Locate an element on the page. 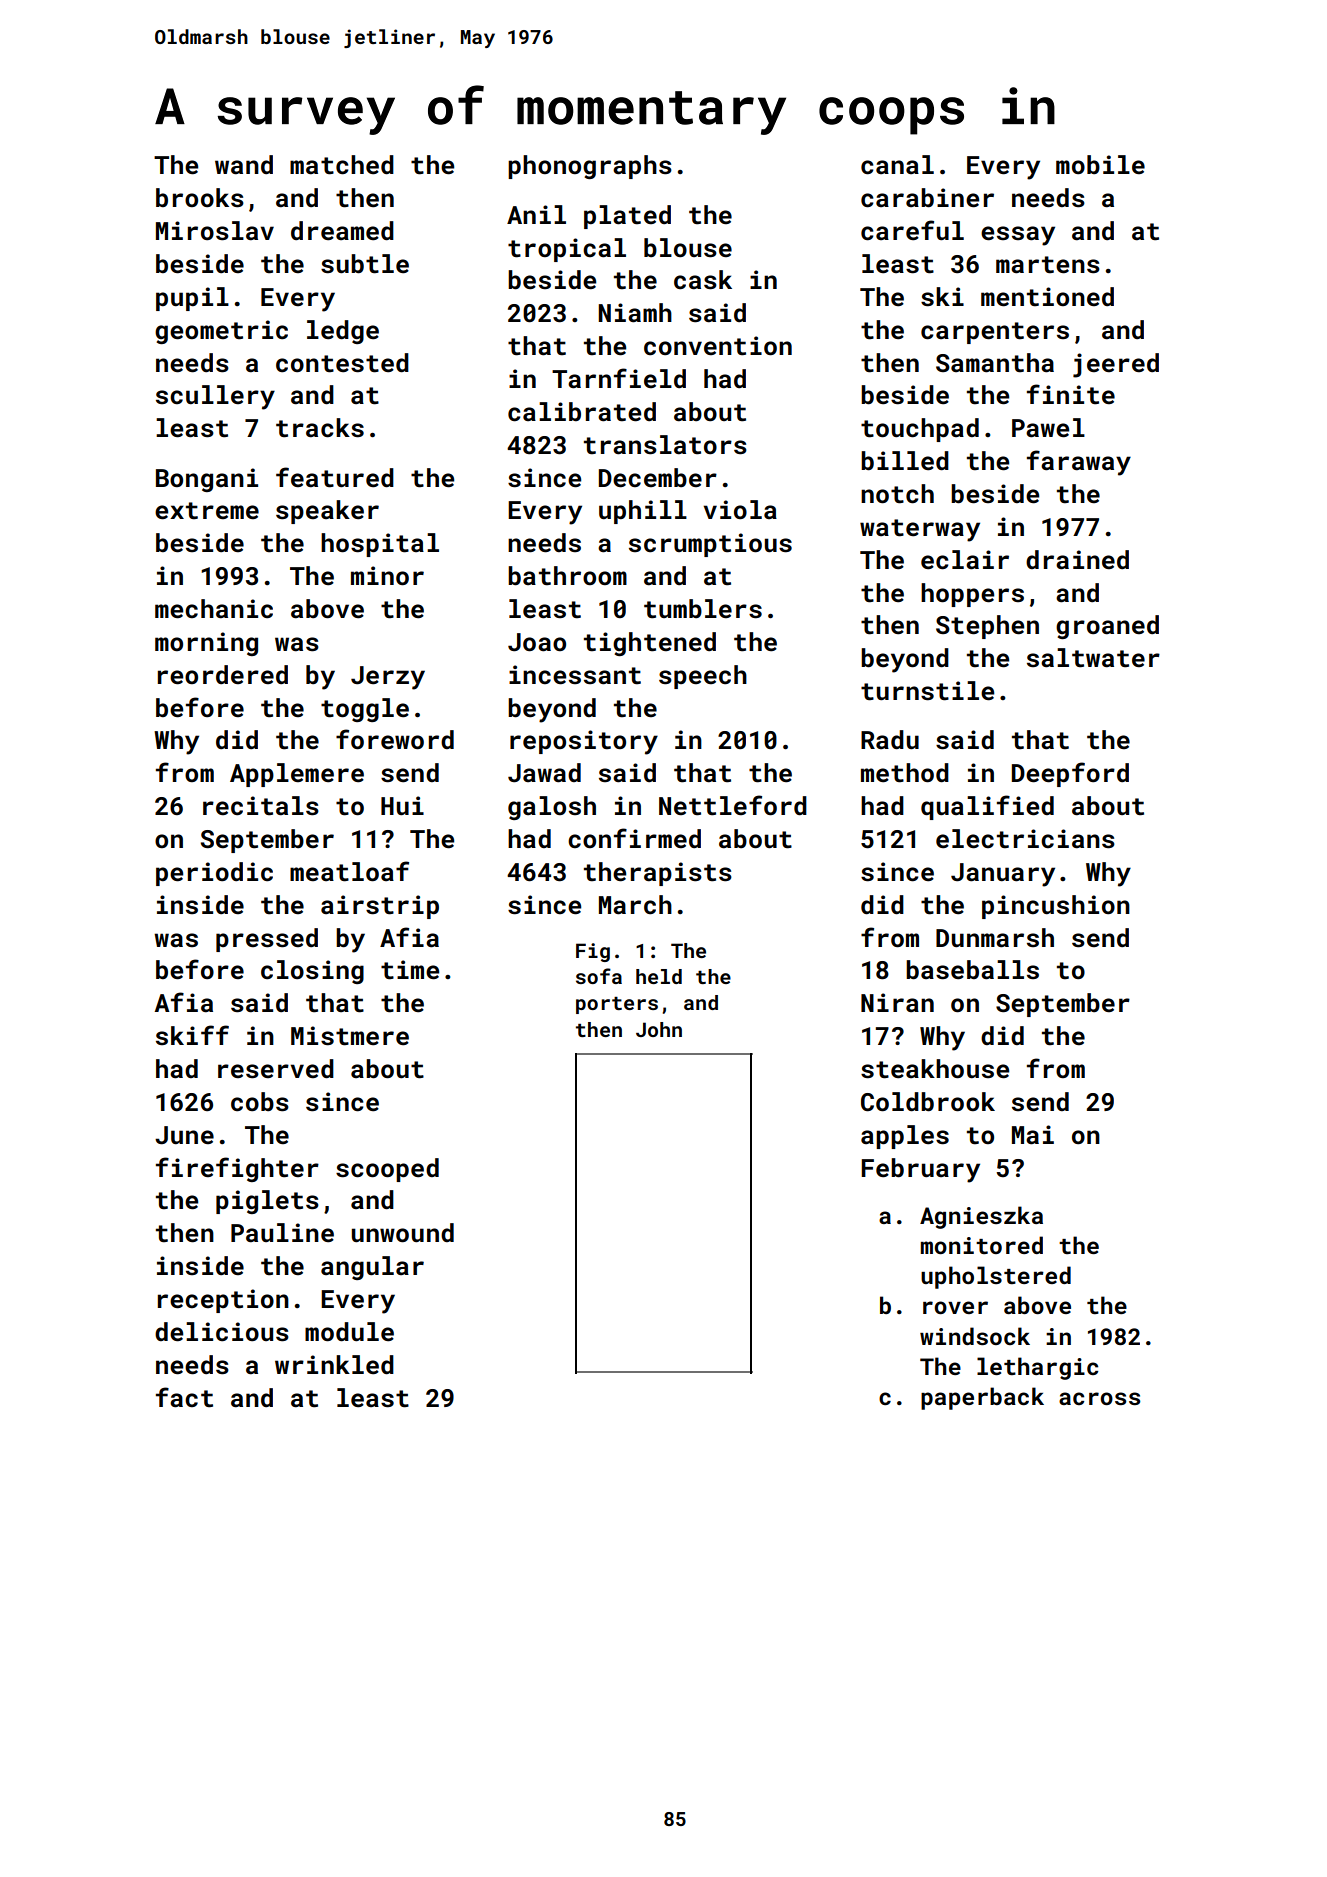 Image resolution: width=1327 pixels, height=1877 pixels. phonographs is located at coordinates (590, 167).
